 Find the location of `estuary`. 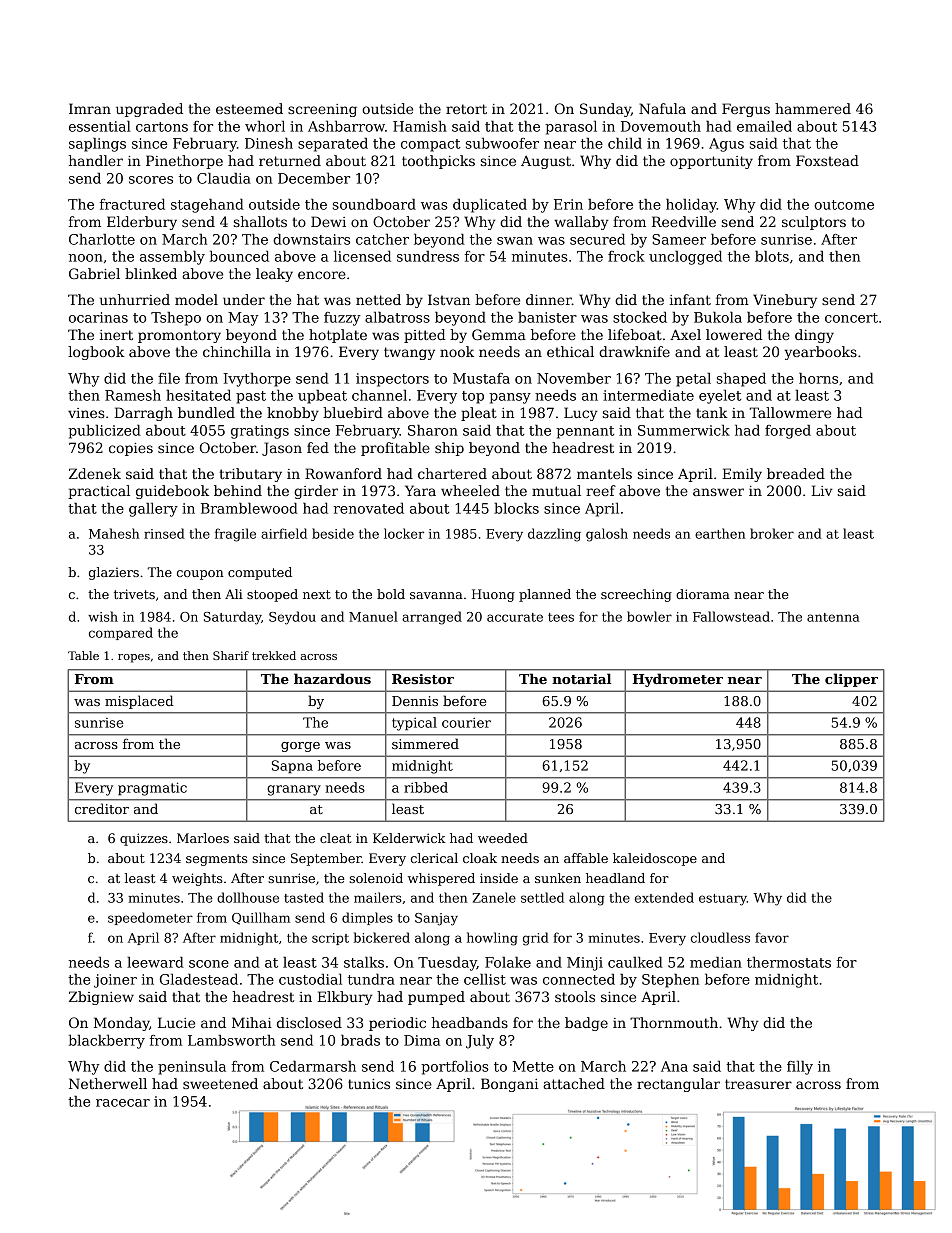

estuary is located at coordinates (723, 900).
